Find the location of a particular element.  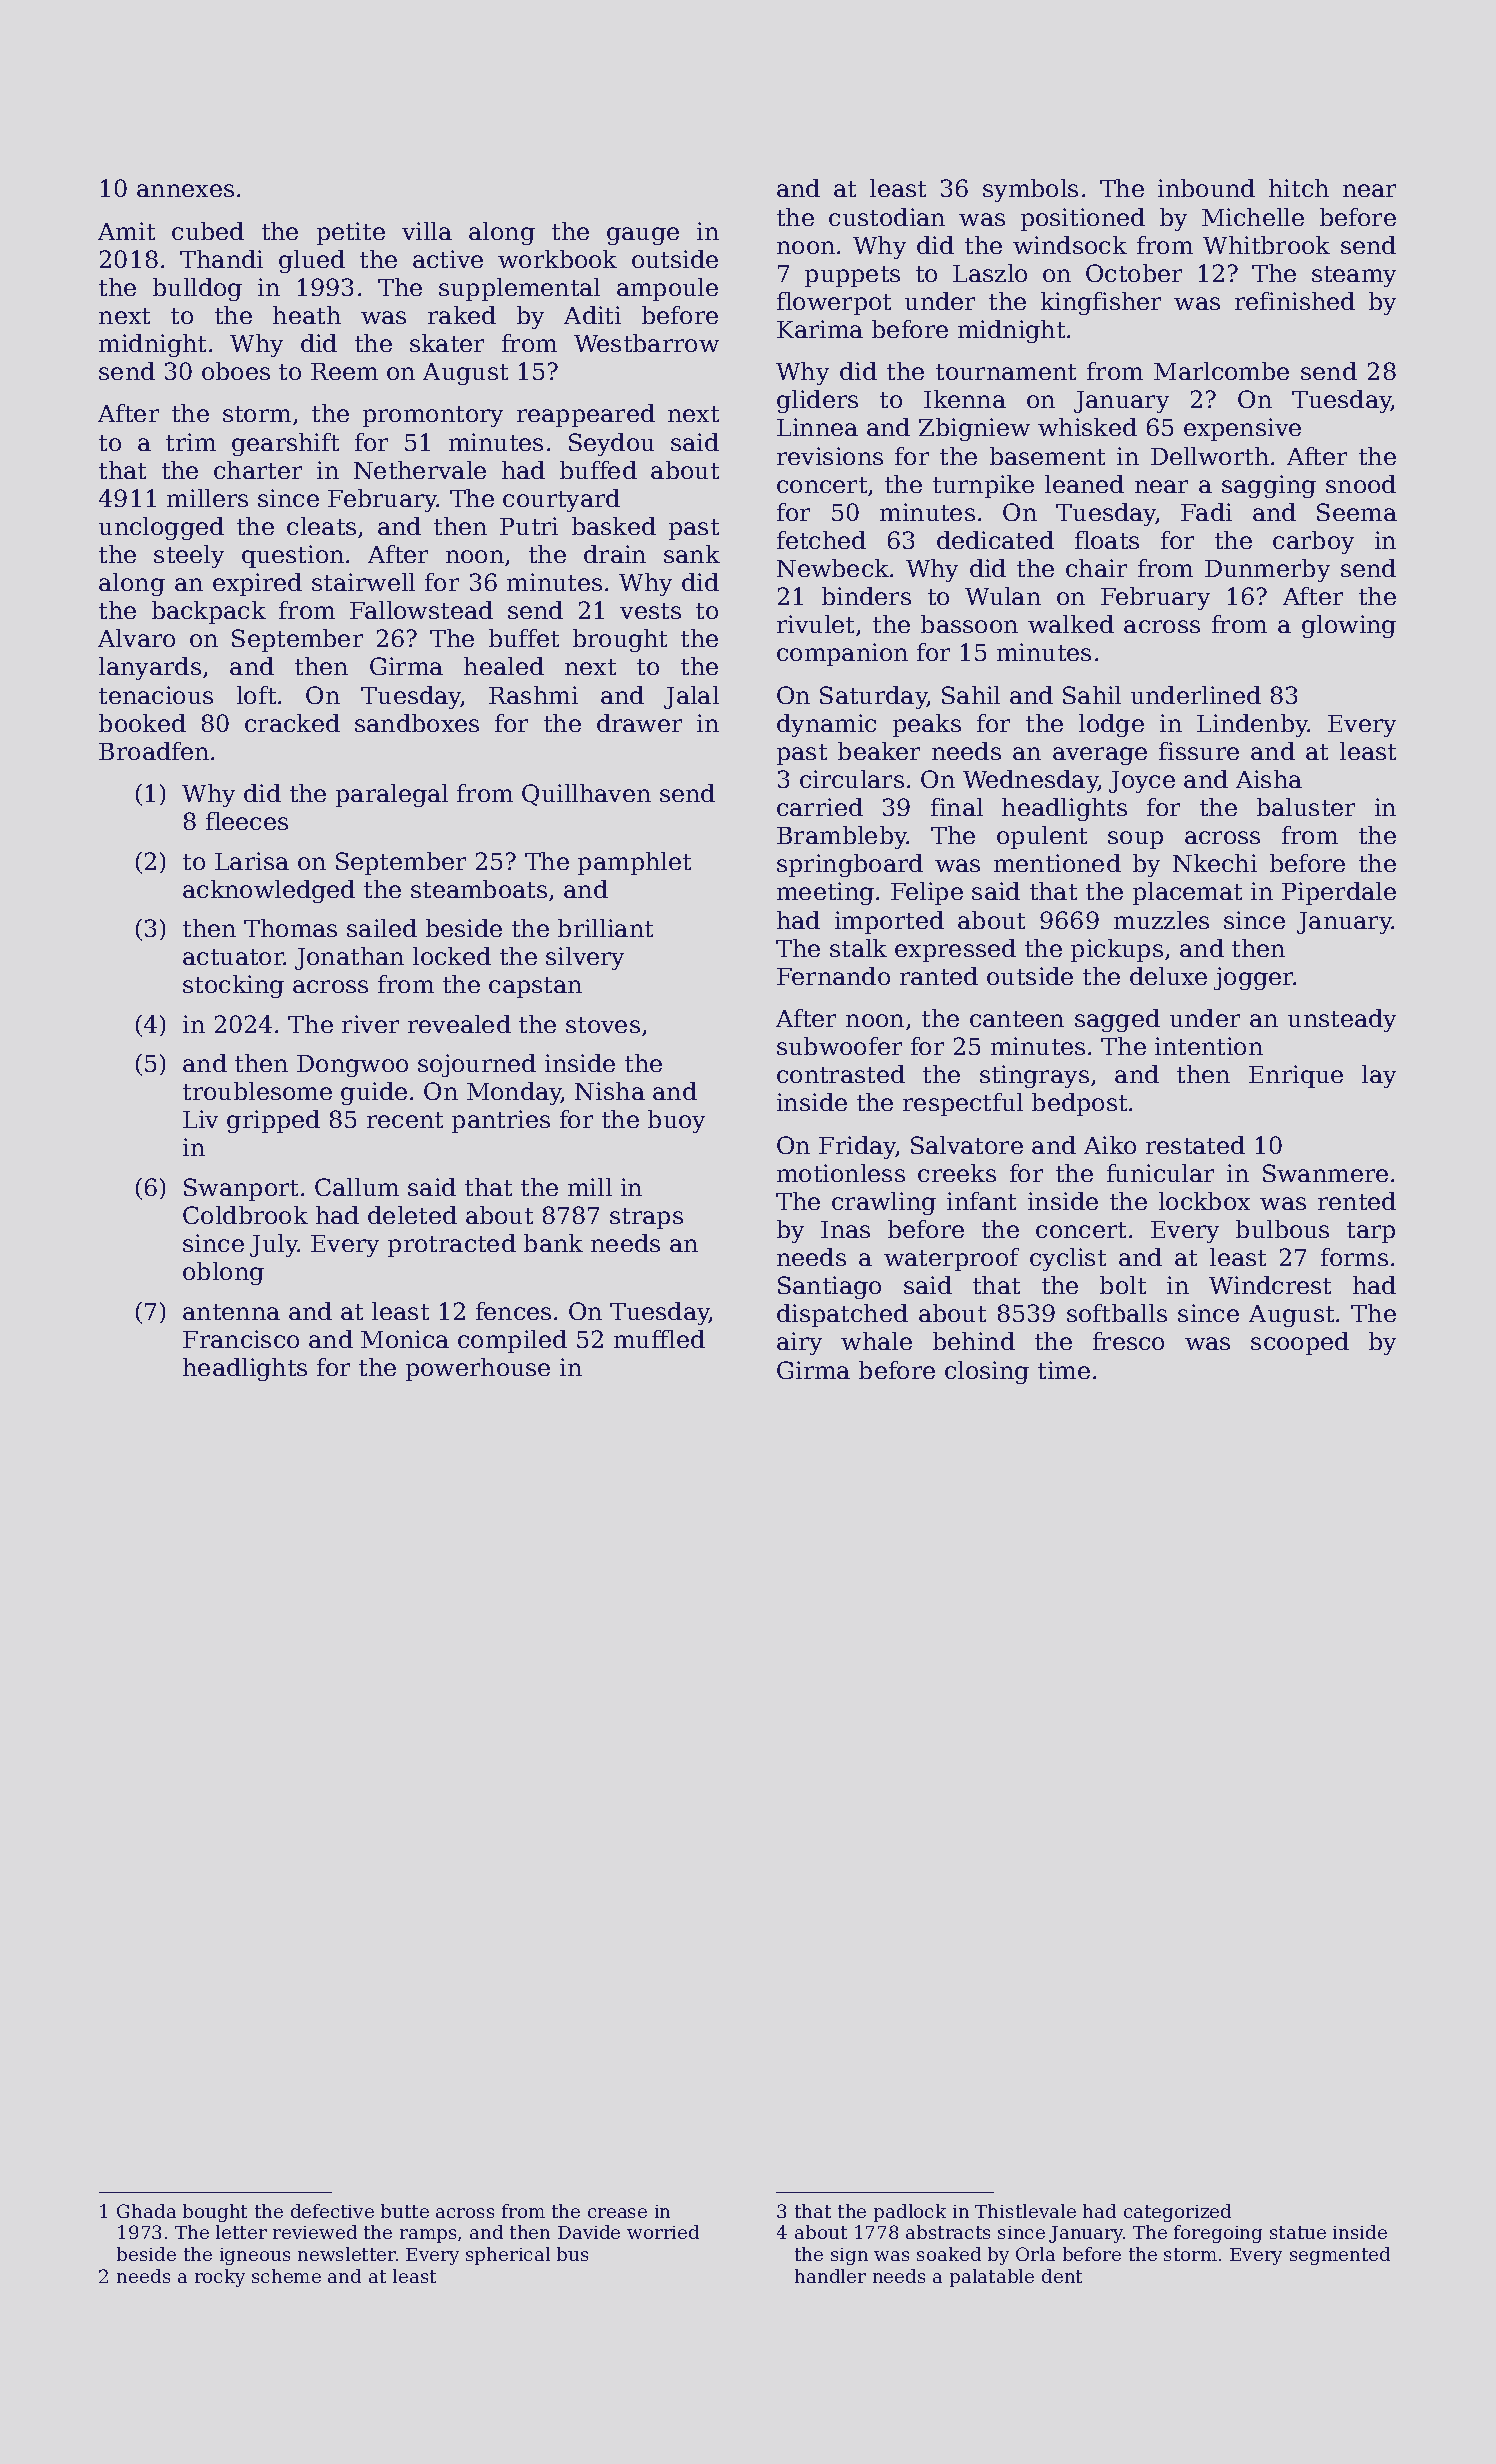

villa is located at coordinates (427, 231).
